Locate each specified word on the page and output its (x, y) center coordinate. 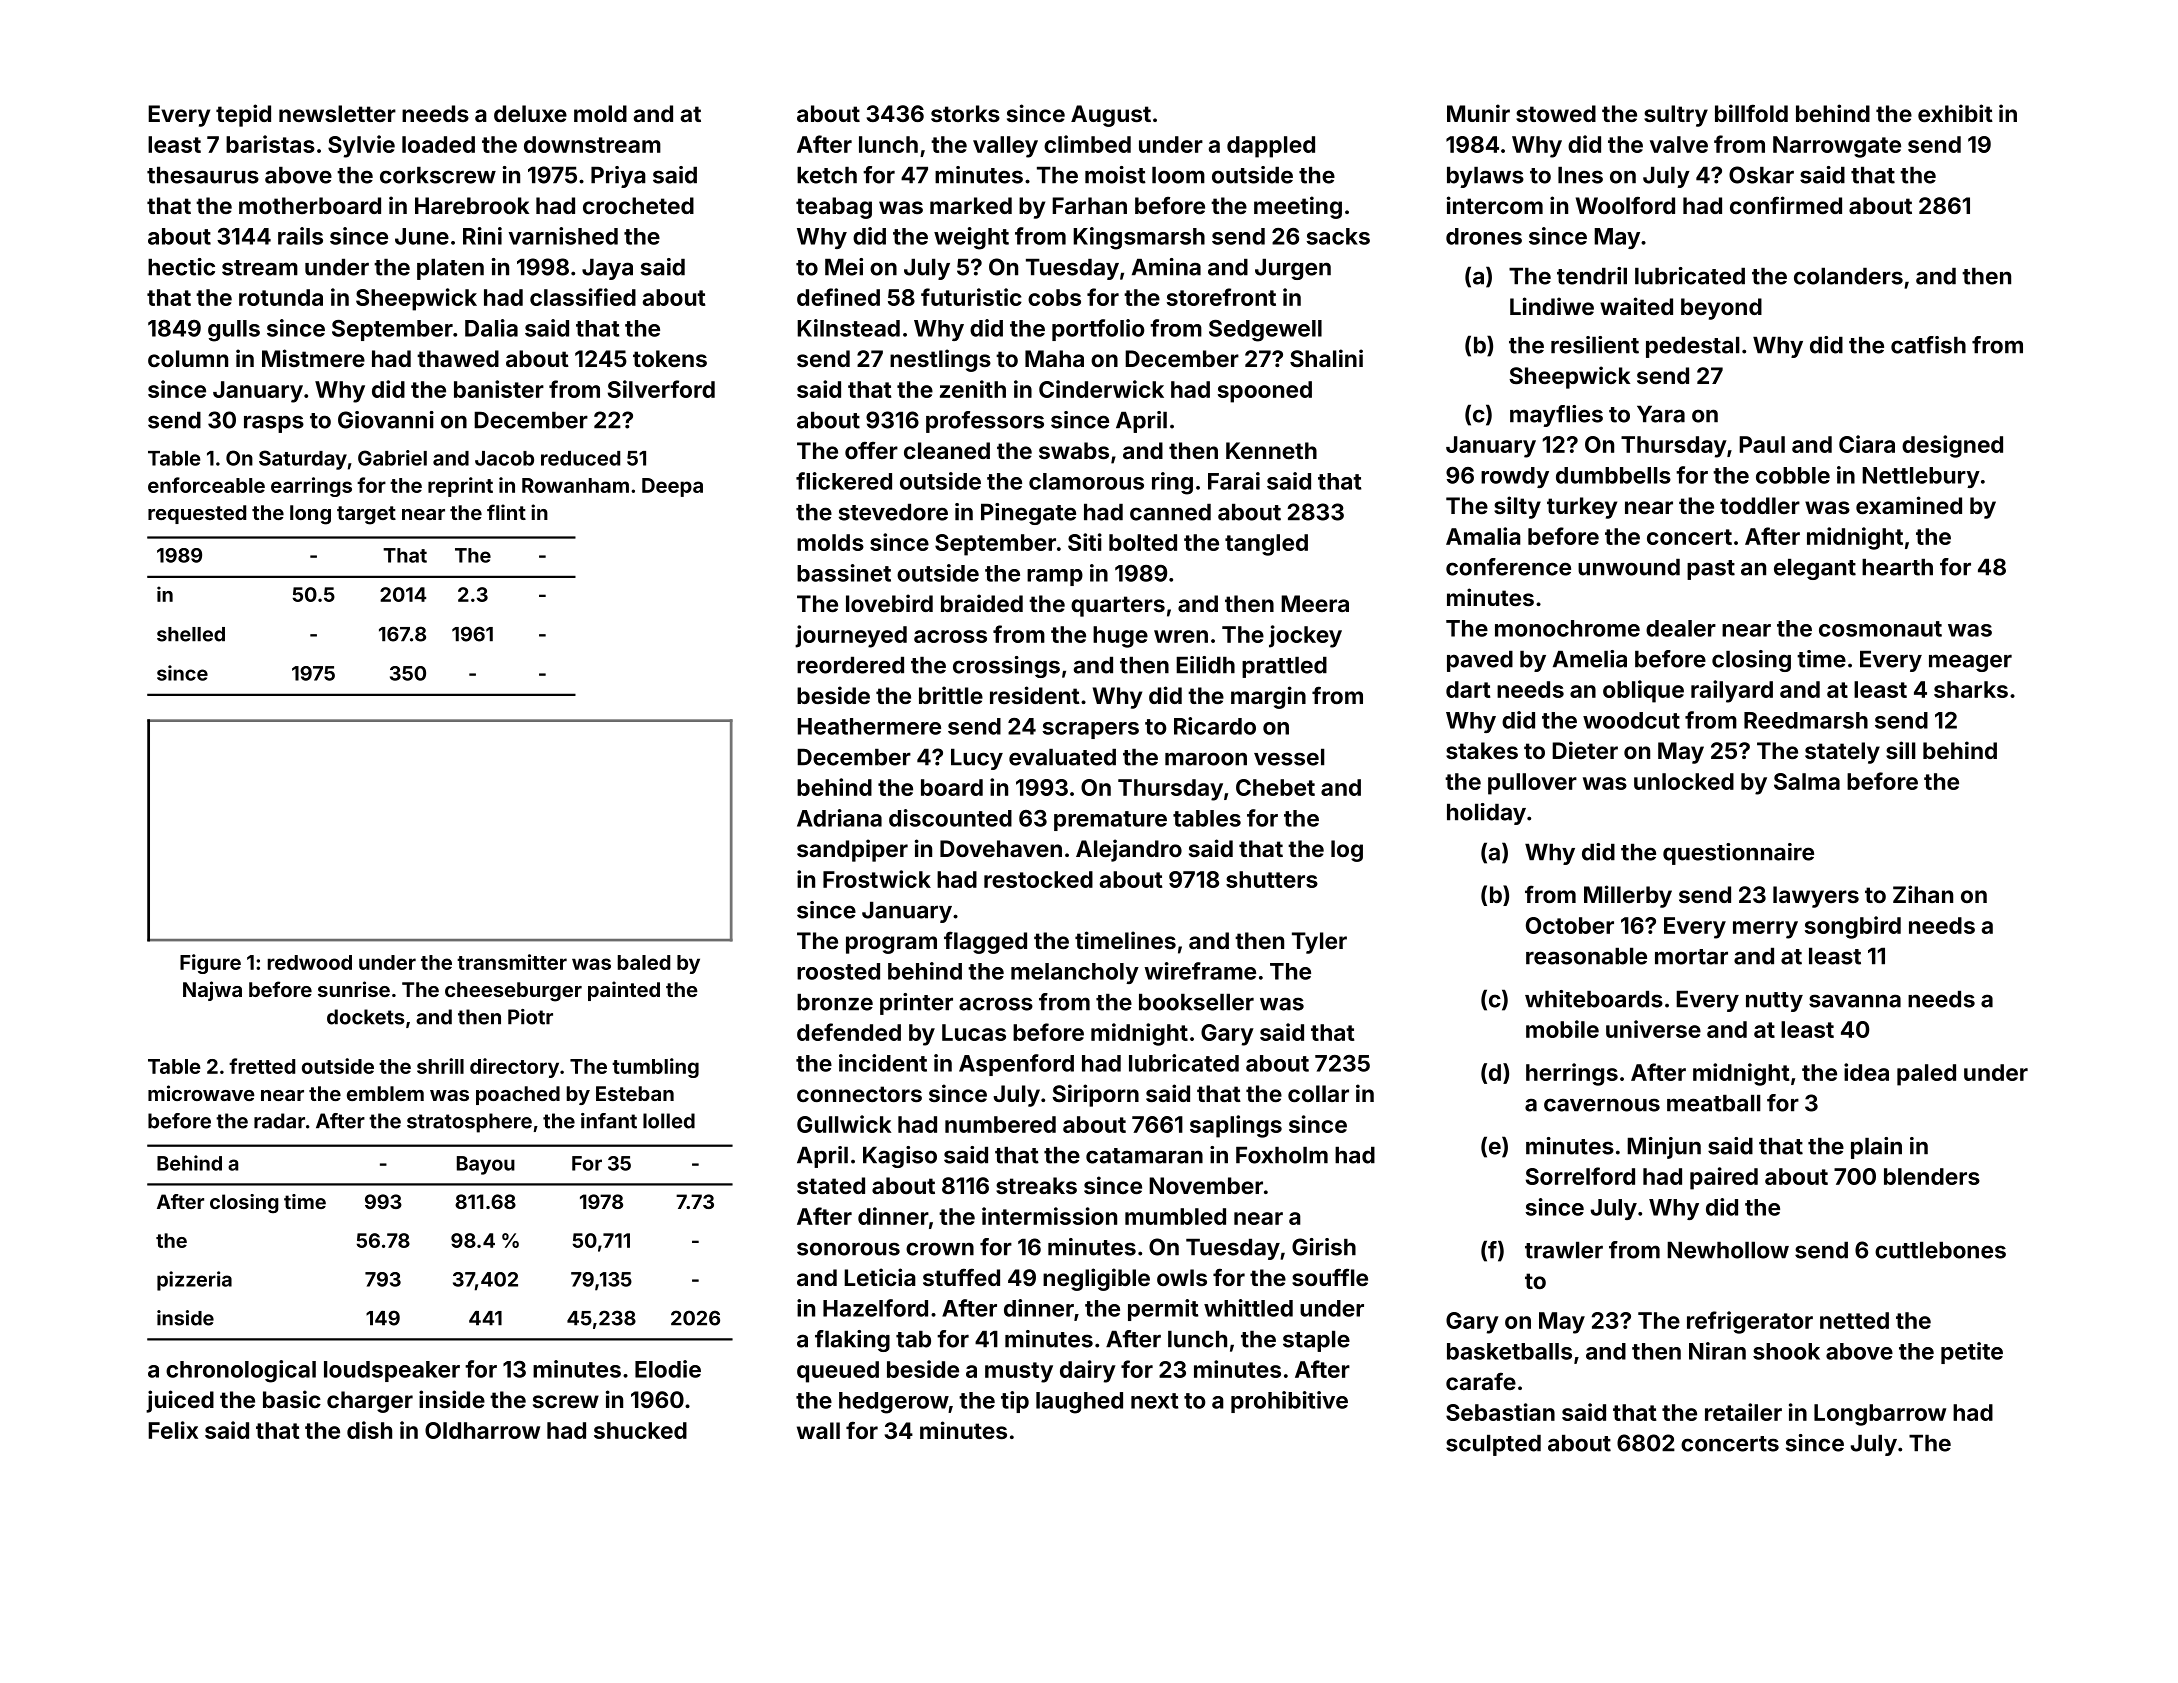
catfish (1928, 345)
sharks (1971, 689)
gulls (234, 331)
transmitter (512, 962)
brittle (951, 695)
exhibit (1955, 113)
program (891, 945)
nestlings (940, 360)
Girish (1324, 1247)
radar (279, 1121)
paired (1724, 1178)
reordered (850, 665)
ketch (827, 175)
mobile (1562, 1029)
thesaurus (203, 175)
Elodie (668, 1369)
